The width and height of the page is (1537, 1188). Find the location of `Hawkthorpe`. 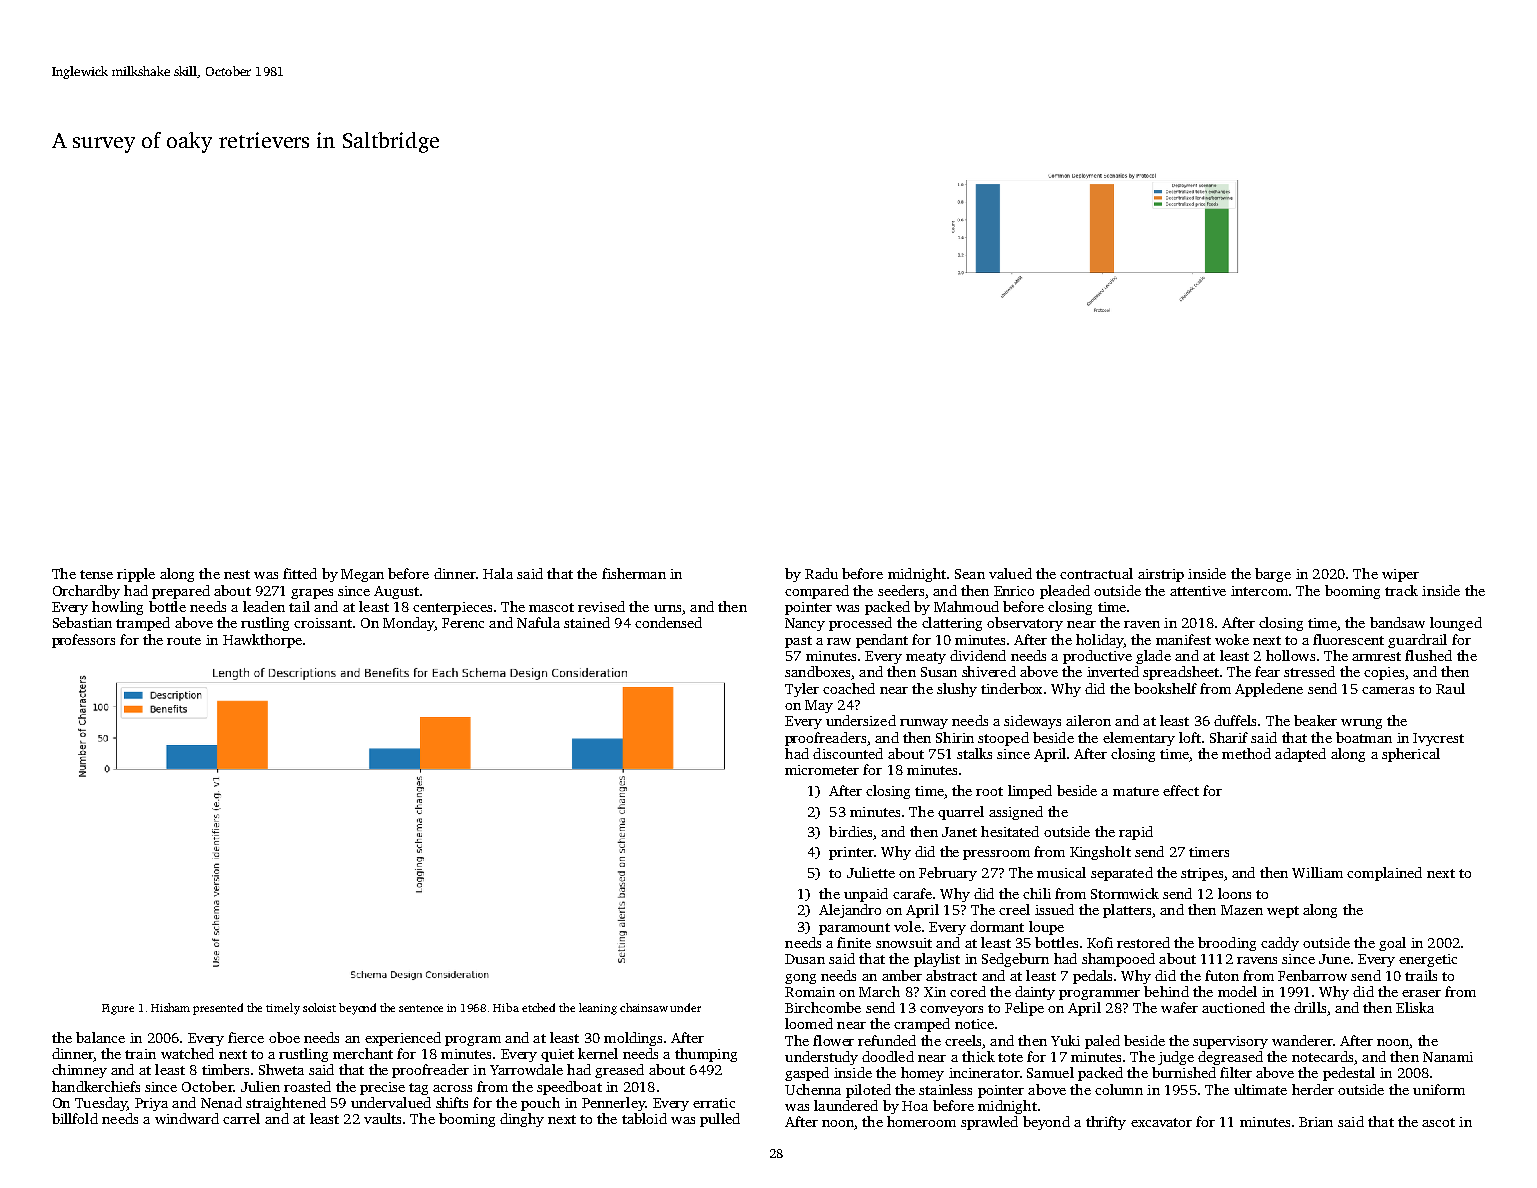

Hawkthorpe is located at coordinates (262, 641).
